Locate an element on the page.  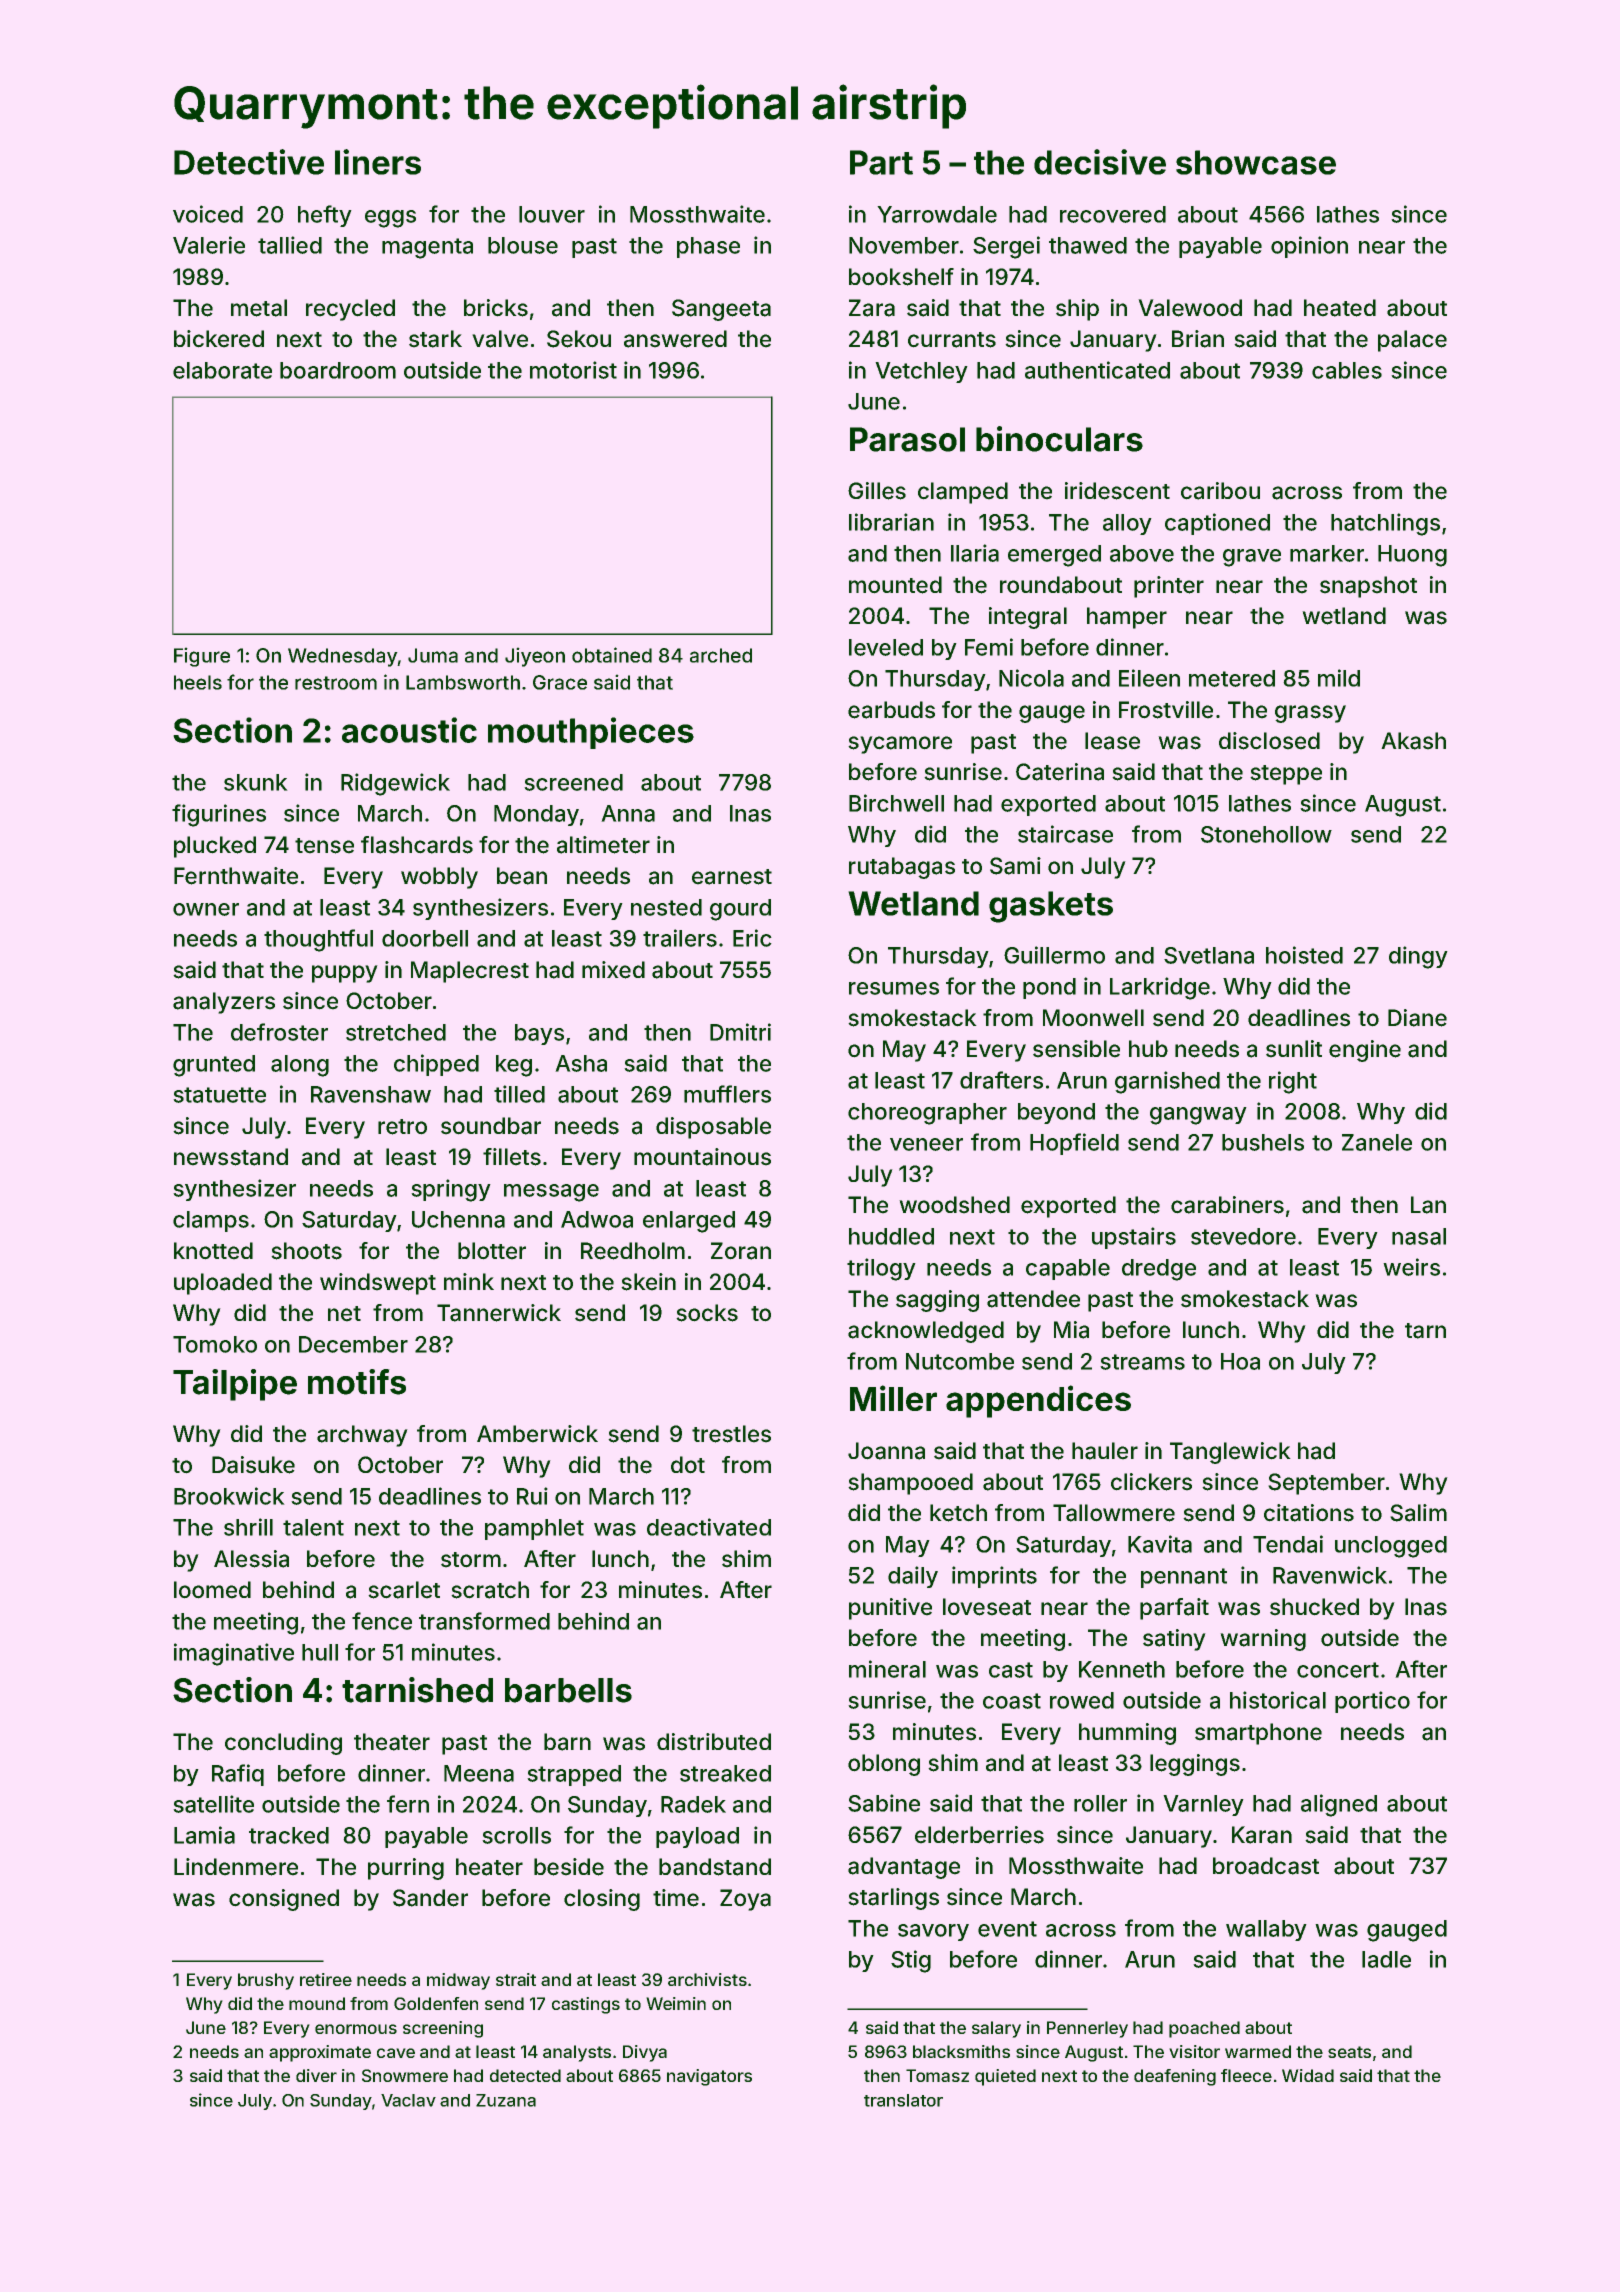
Part is located at coordinates (881, 162).
